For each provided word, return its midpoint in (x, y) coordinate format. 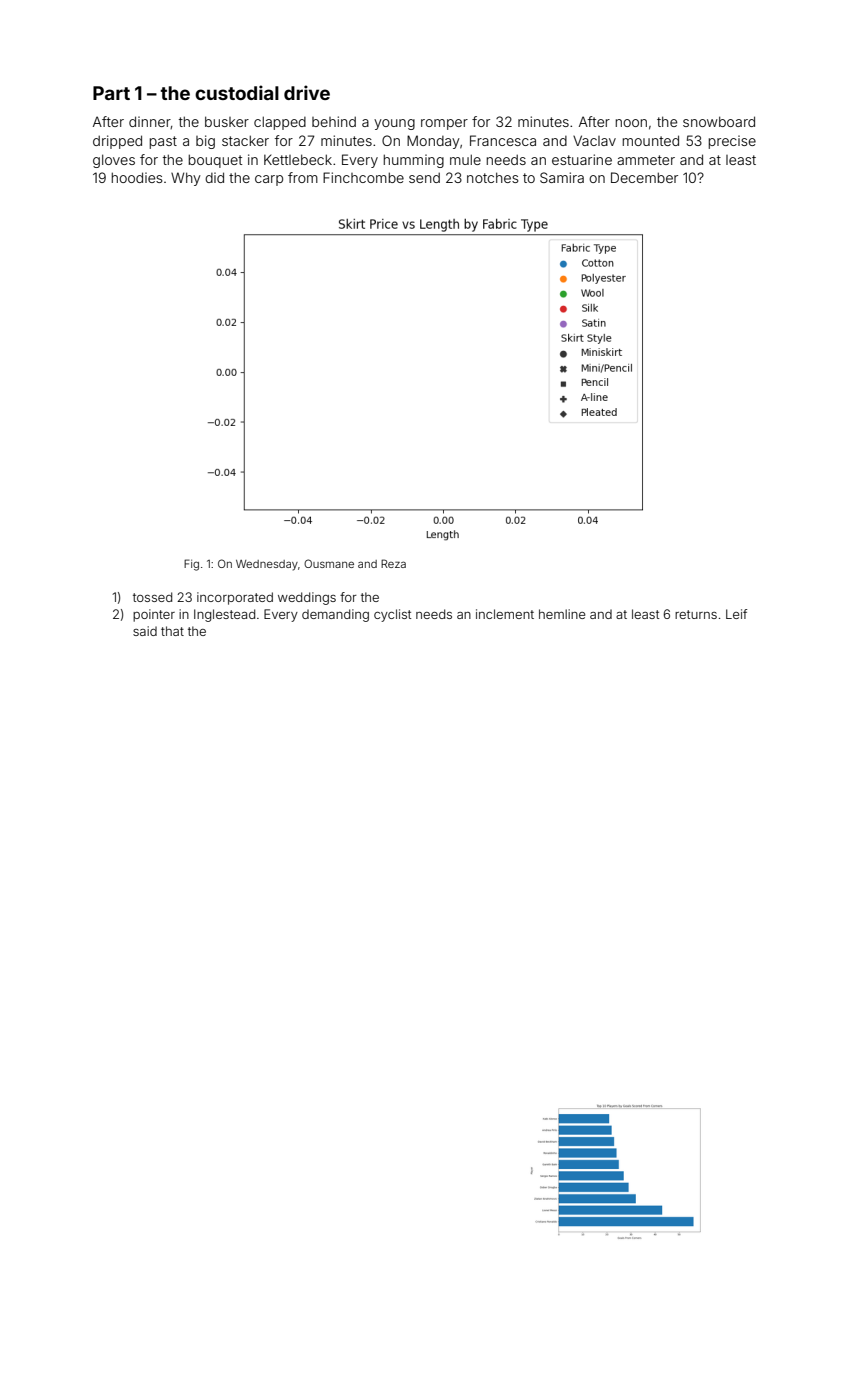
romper (444, 124)
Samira (562, 177)
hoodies (137, 177)
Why (186, 179)
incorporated (235, 598)
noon (631, 123)
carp (269, 180)
